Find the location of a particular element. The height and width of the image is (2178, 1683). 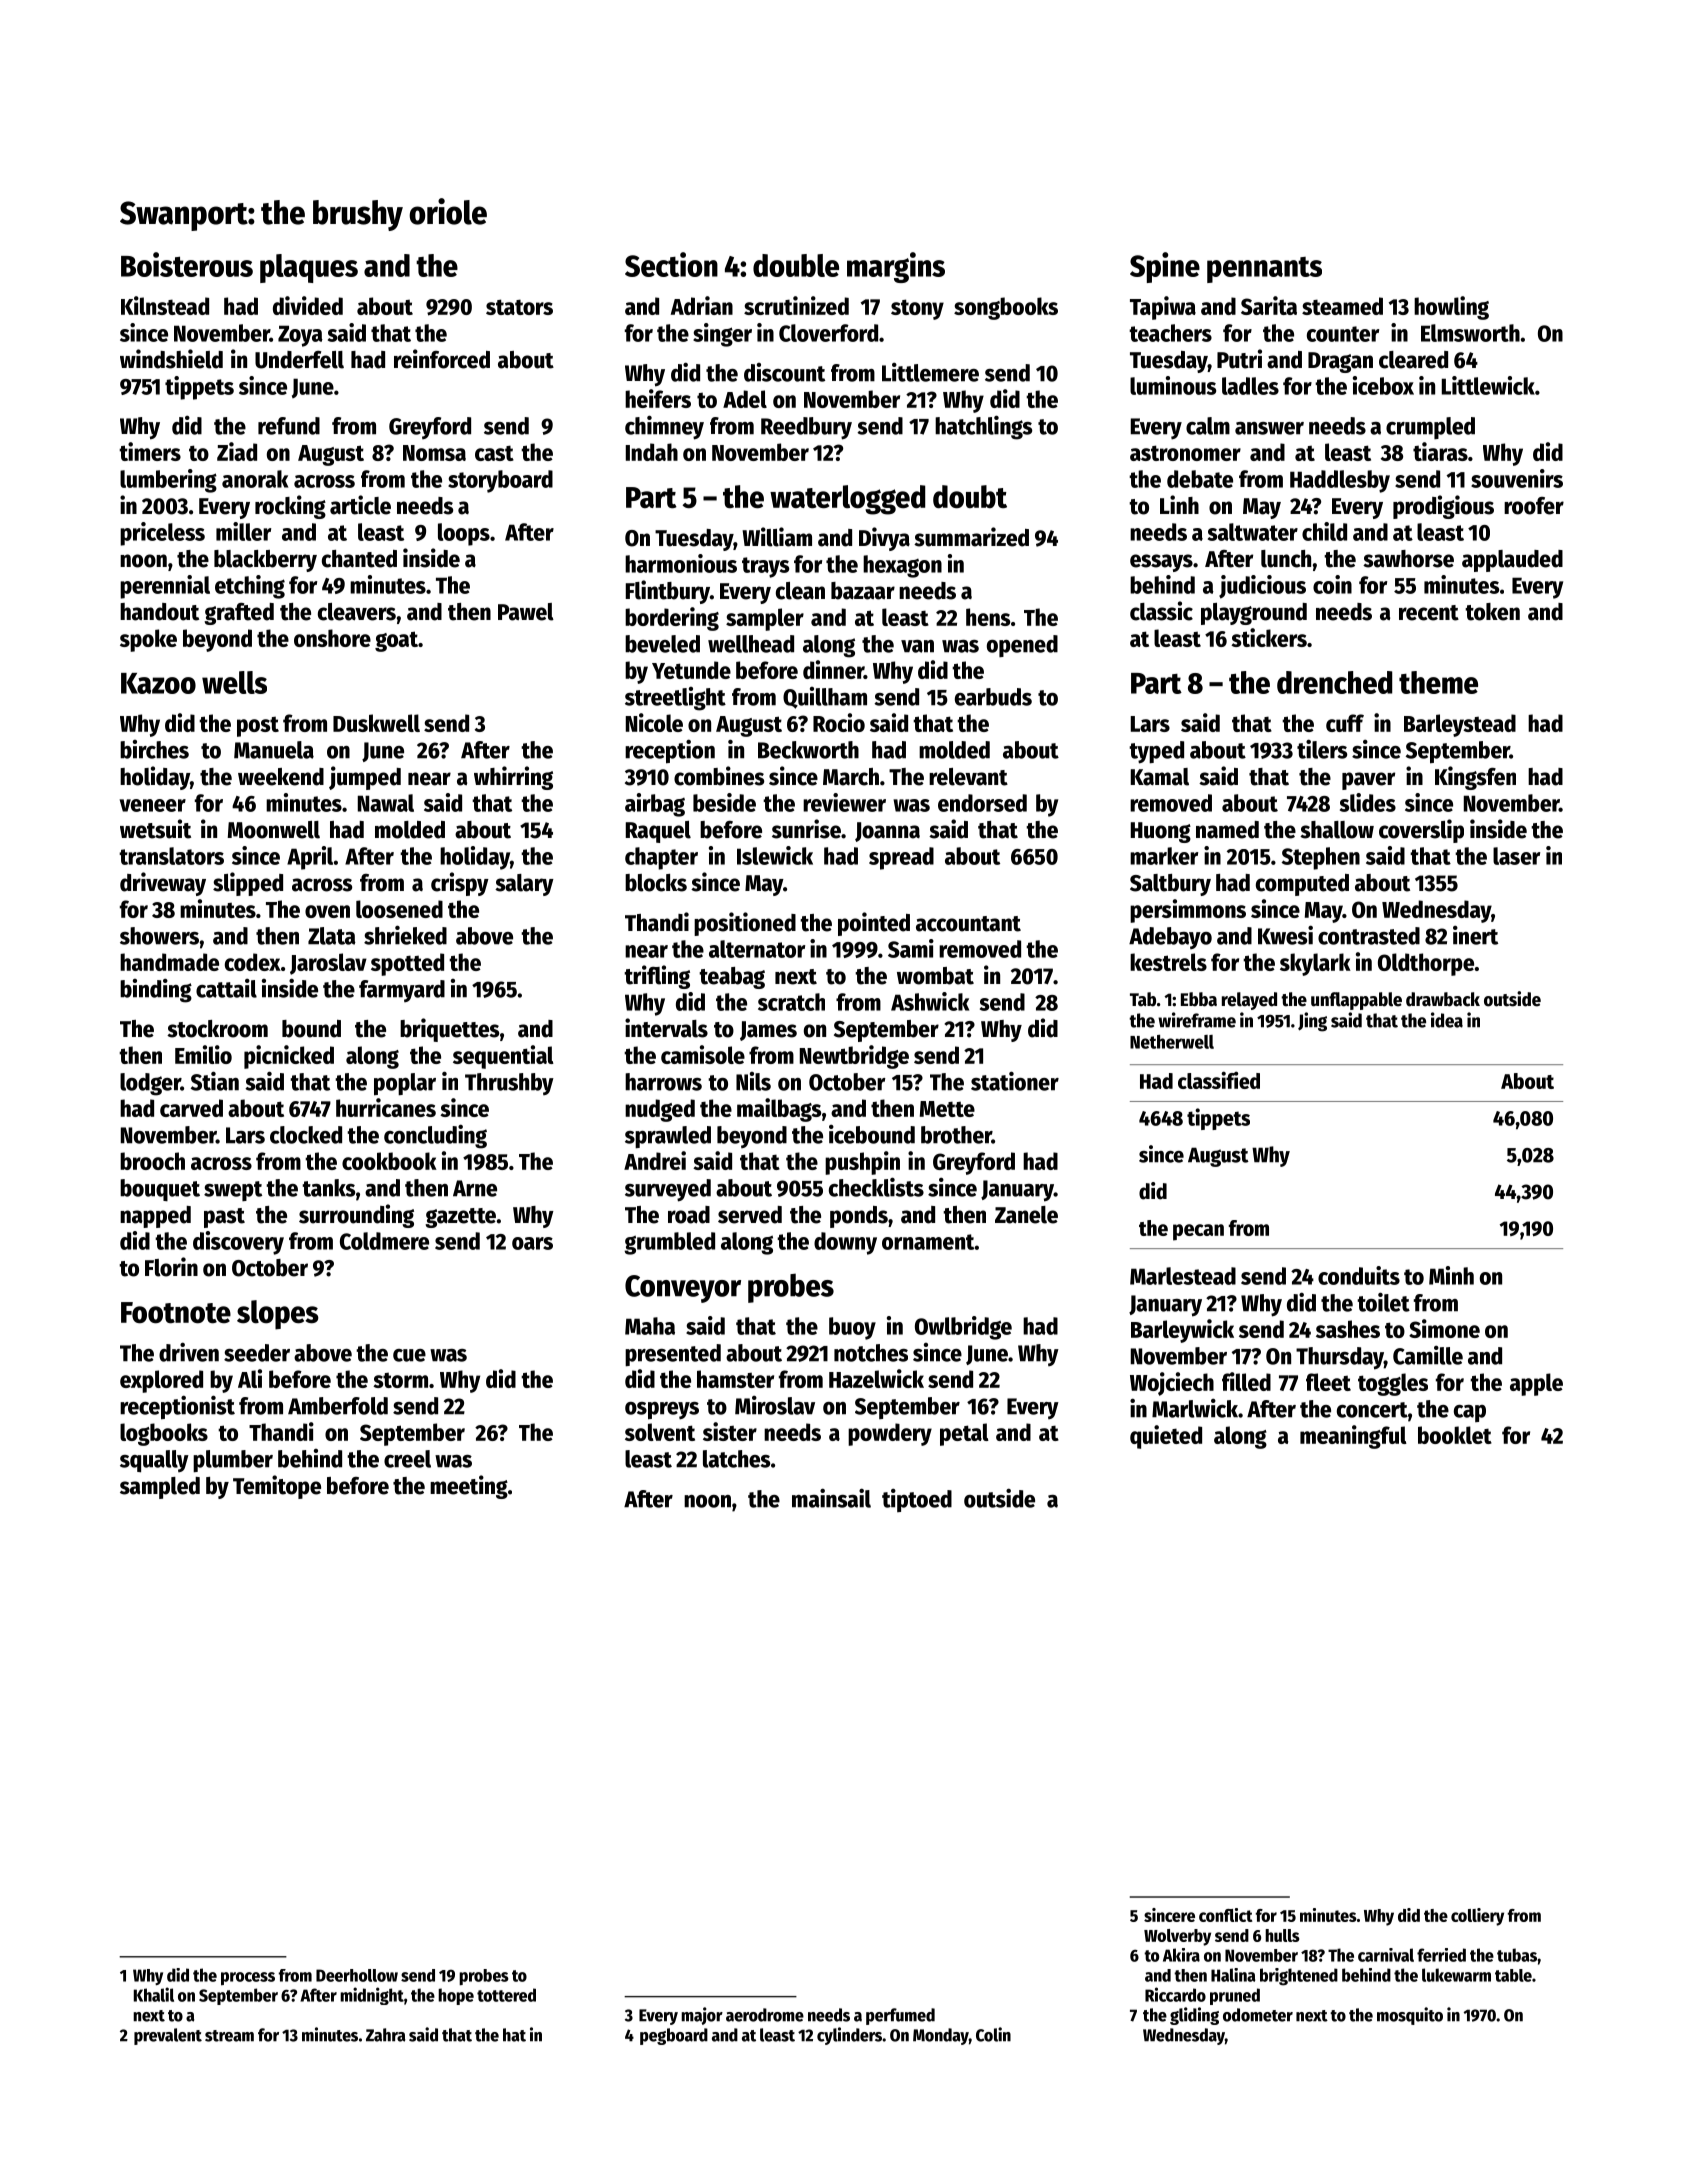

drenched is located at coordinates (1334, 682).
